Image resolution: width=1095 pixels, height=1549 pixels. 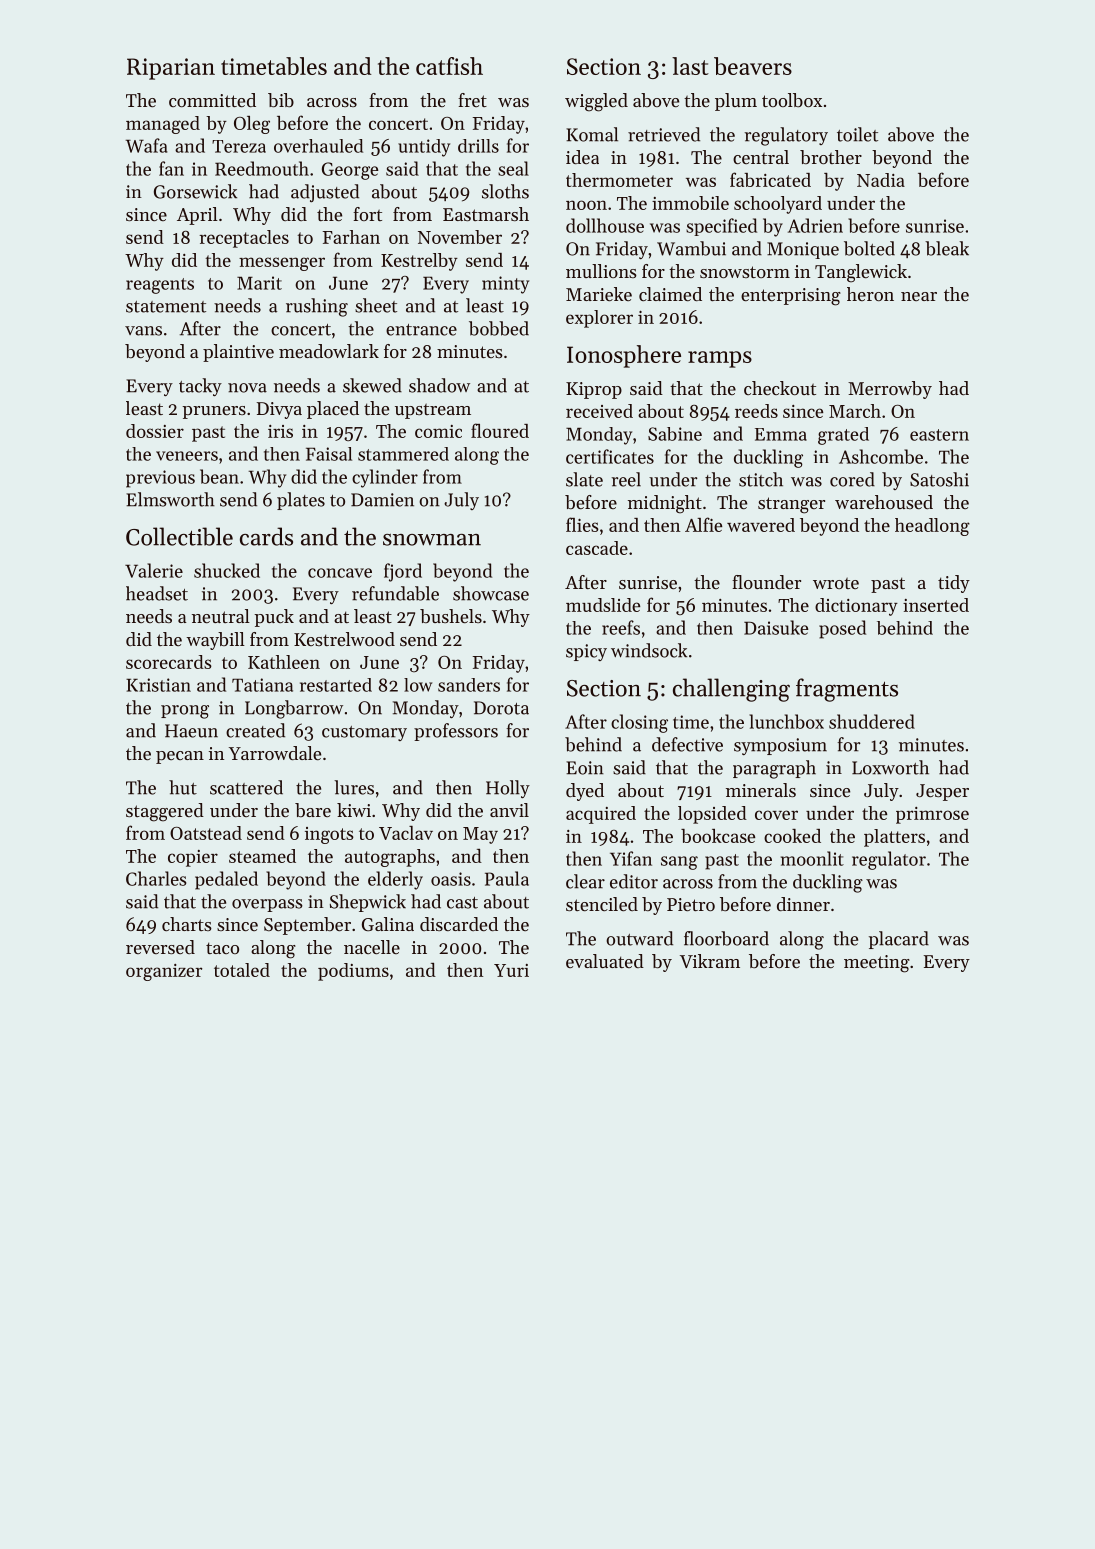 I want to click on Riparian, so click(x=171, y=69).
